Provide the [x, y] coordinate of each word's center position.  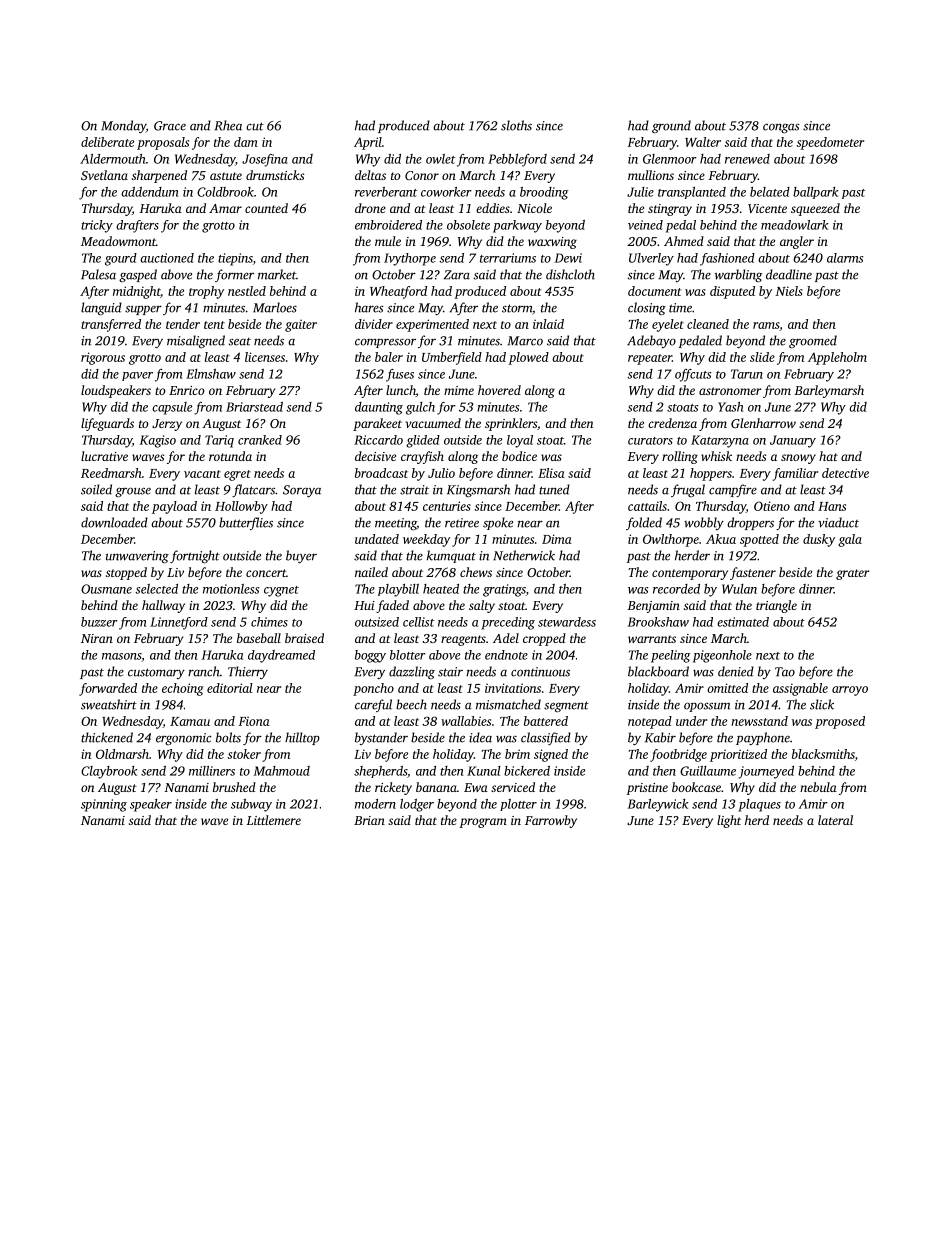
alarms [845, 258]
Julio [441, 473]
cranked [260, 440]
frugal [688, 490]
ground [671, 127]
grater [853, 574]
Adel [506, 638]
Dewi [568, 258]
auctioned [167, 258]
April [368, 143]
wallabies [466, 721]
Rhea [228, 125]
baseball [259, 638]
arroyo [850, 691]
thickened [107, 737]
